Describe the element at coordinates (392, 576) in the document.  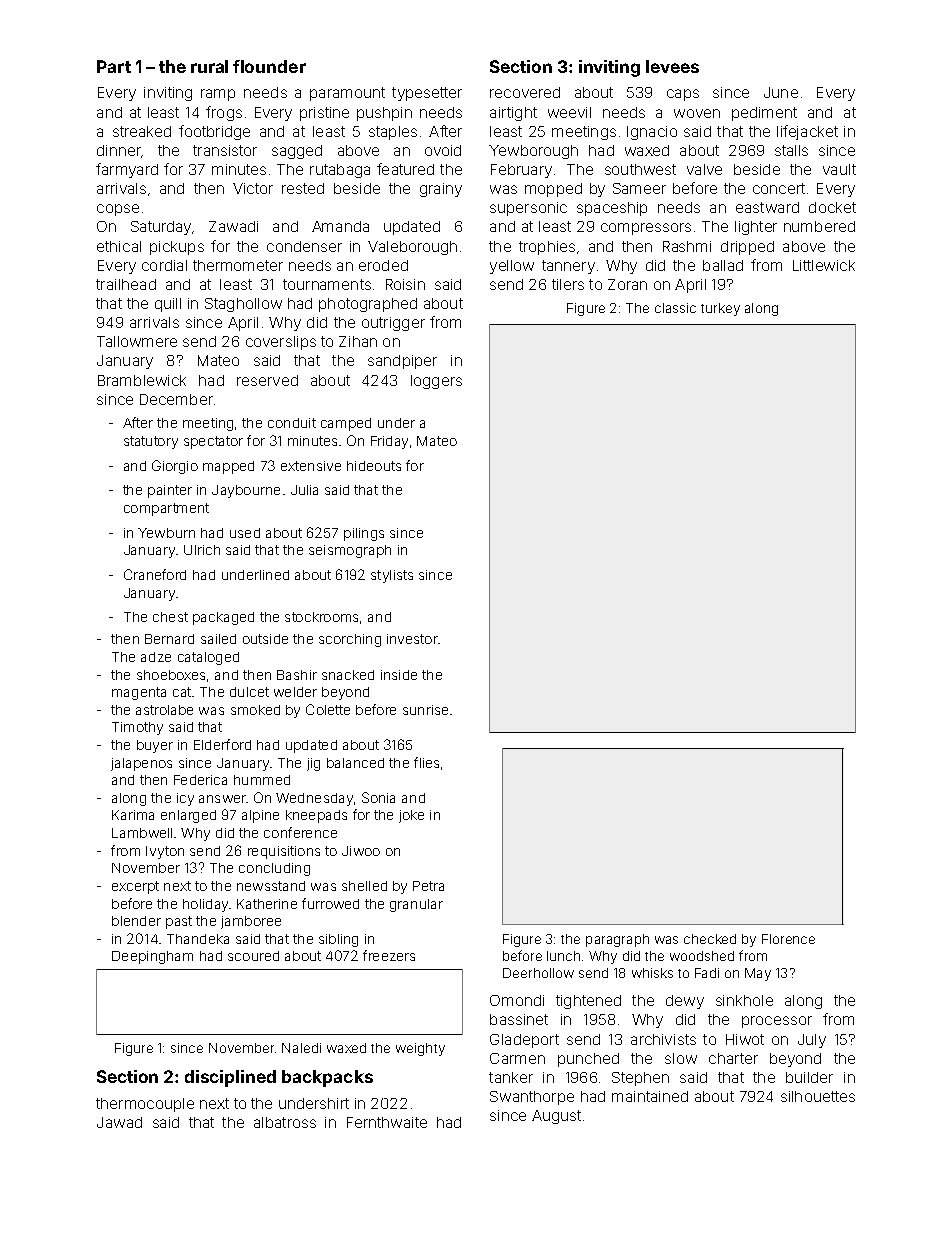
I see `stylists` at that location.
